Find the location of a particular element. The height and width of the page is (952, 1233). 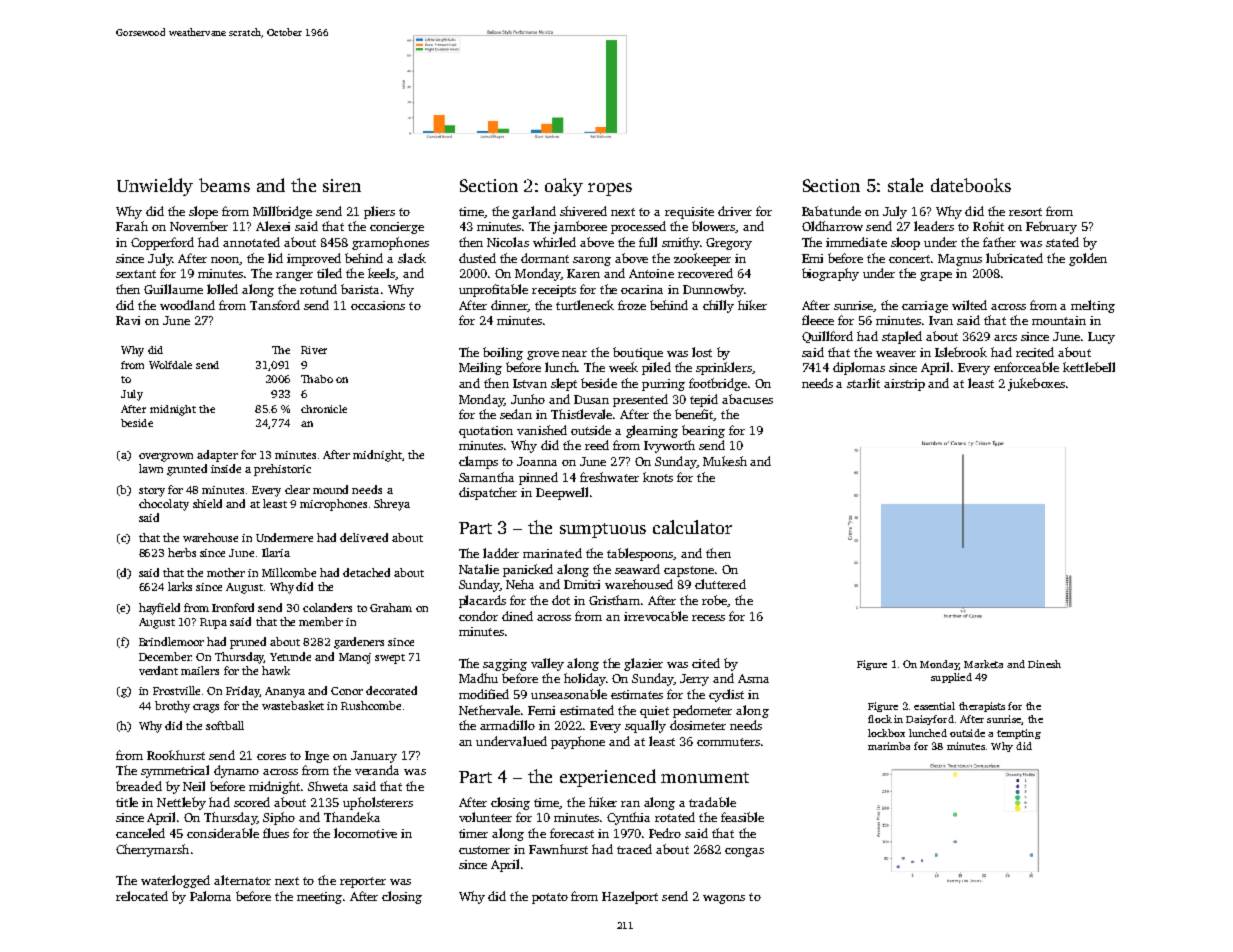

oaky is located at coordinates (564, 187).
